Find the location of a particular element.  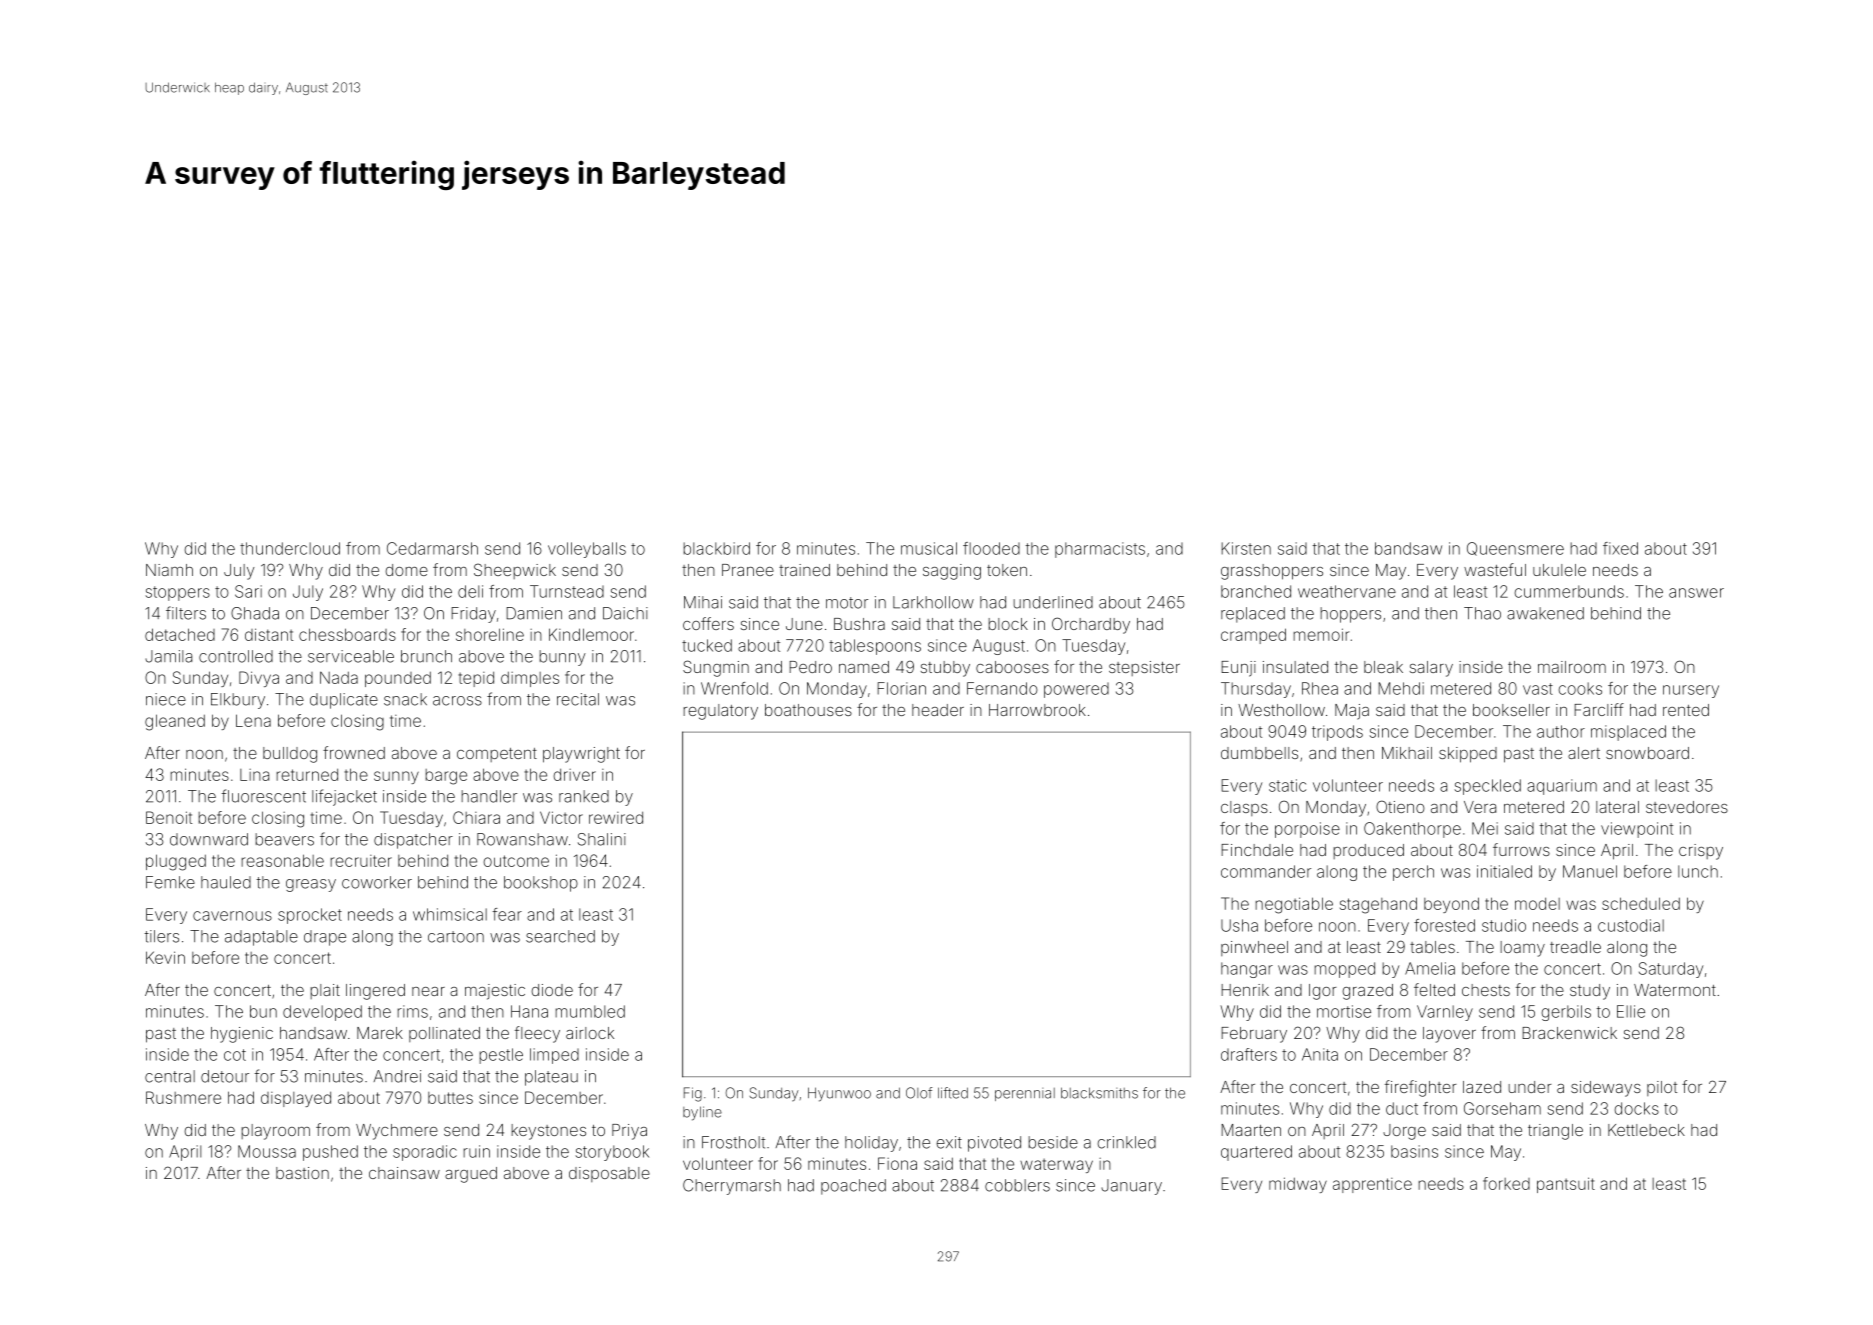

tripods is located at coordinates (1337, 733).
